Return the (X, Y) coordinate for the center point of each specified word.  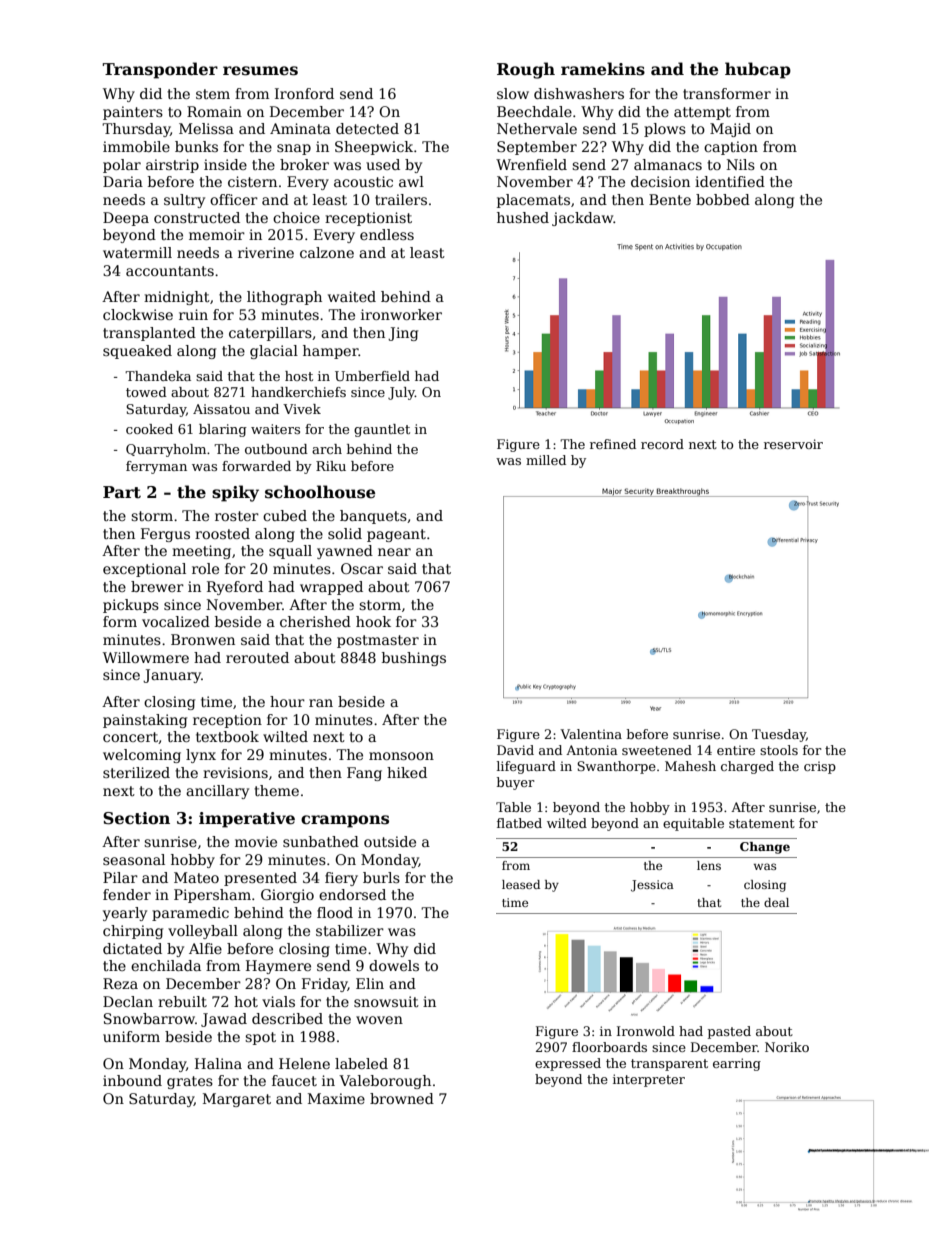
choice (296, 217)
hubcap (758, 70)
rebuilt (182, 1001)
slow (513, 93)
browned (402, 1098)
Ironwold (646, 1031)
